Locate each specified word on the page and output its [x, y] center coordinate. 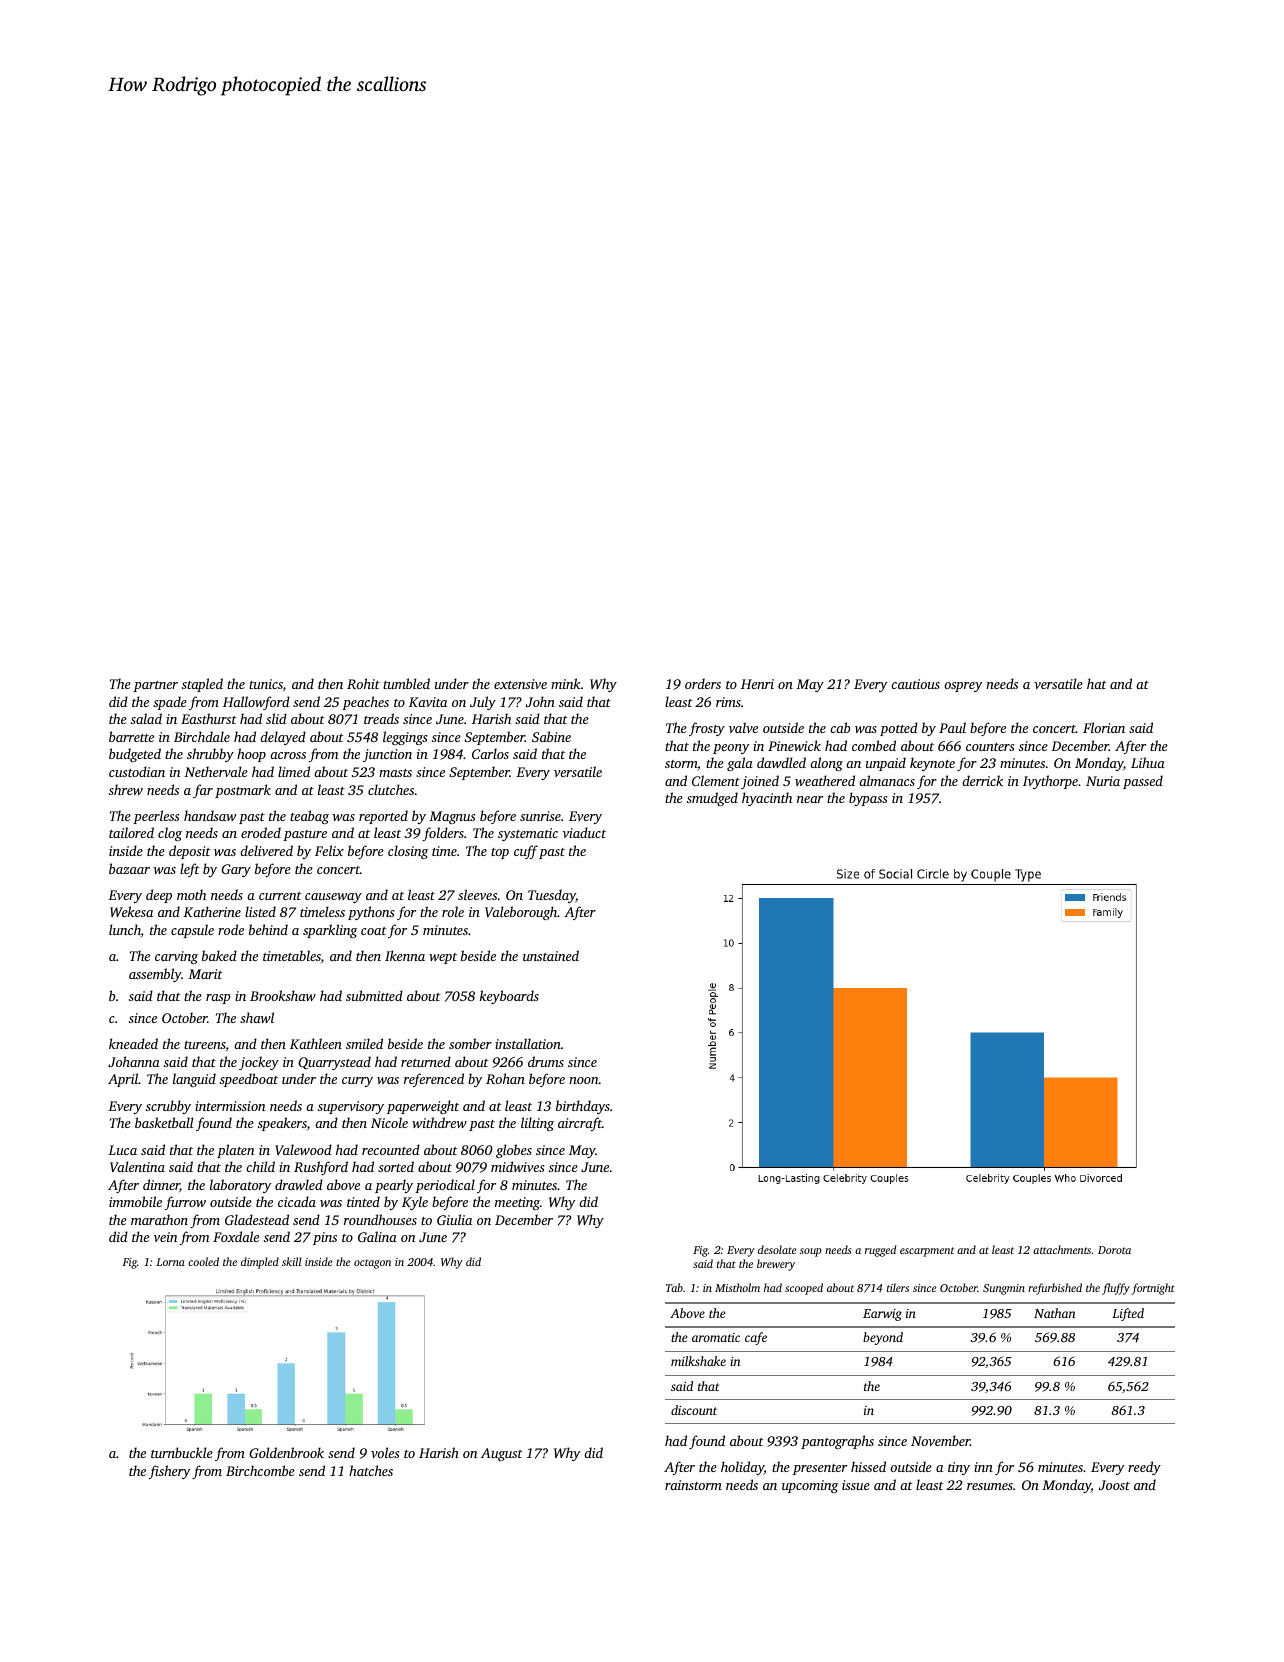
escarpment [927, 1252]
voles [385, 1452]
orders [703, 683]
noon [584, 1080]
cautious [915, 684]
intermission [230, 1106]
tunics [266, 684]
